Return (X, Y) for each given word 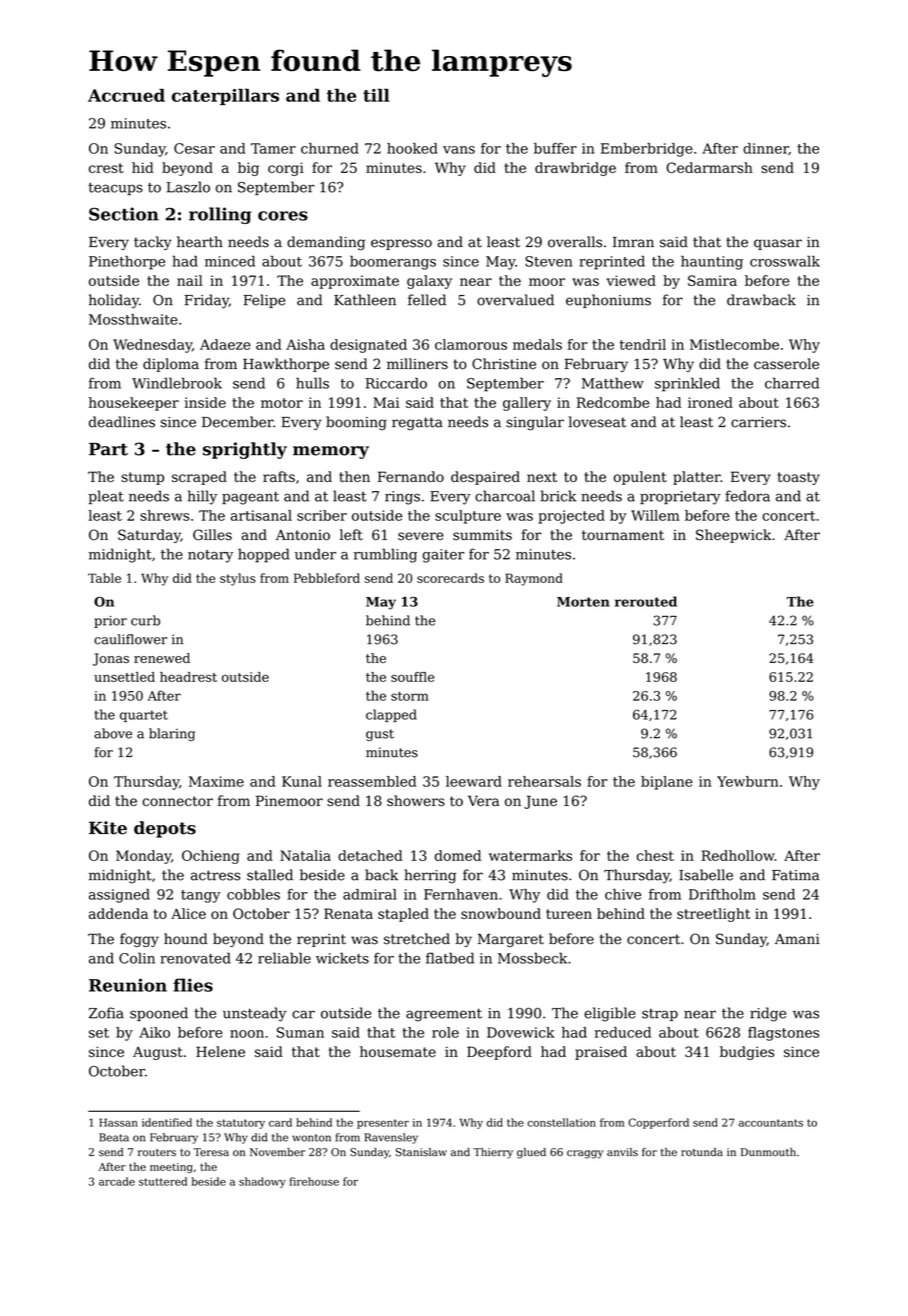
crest (106, 168)
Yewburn (748, 781)
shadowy (262, 1182)
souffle (413, 677)
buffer (555, 148)
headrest (188, 677)
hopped (263, 555)
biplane (667, 783)
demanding (326, 243)
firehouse (314, 1181)
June (540, 802)
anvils (622, 1152)
